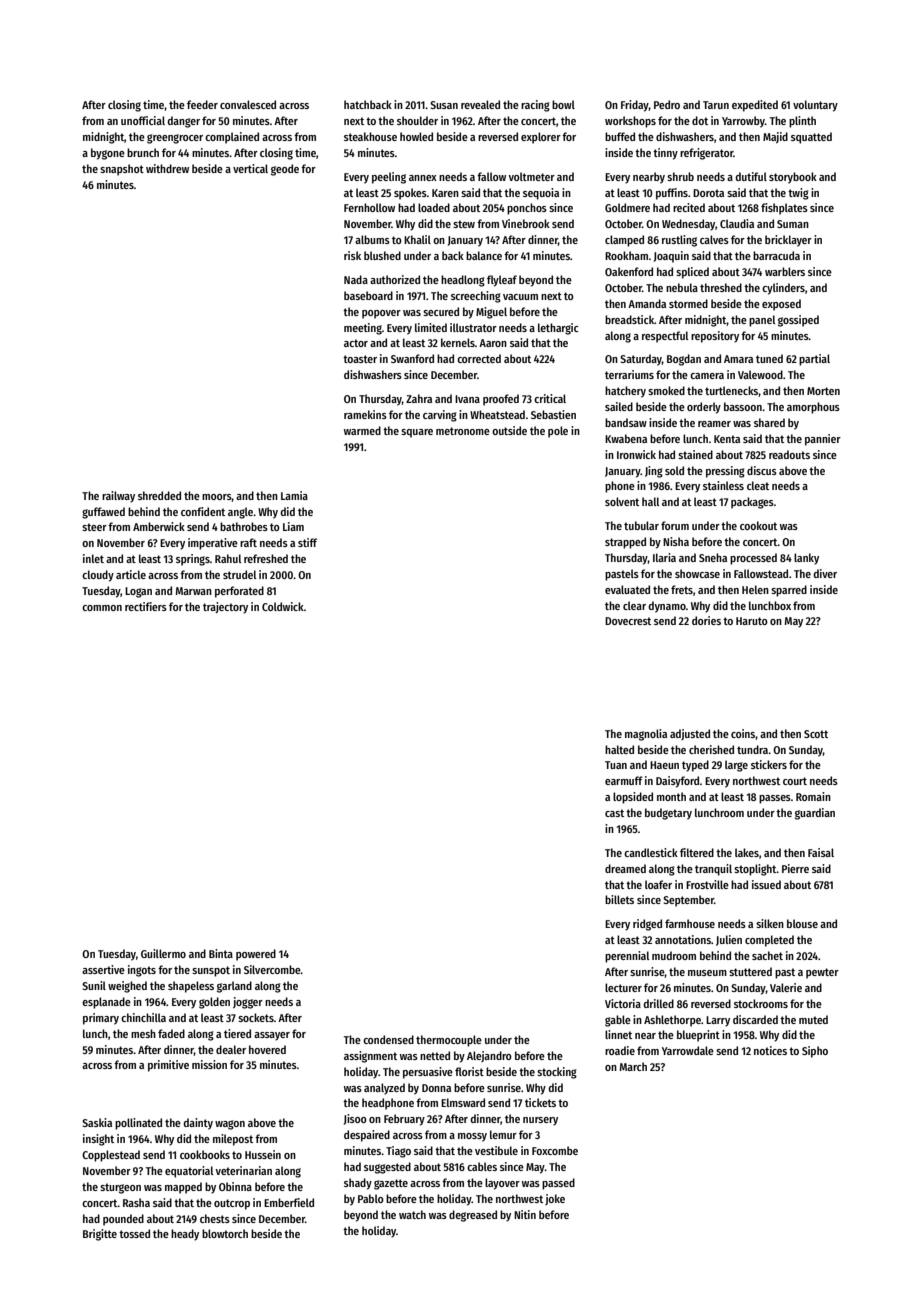  Describe the element at coordinates (619, 899) in the document. I see `billets` at that location.
